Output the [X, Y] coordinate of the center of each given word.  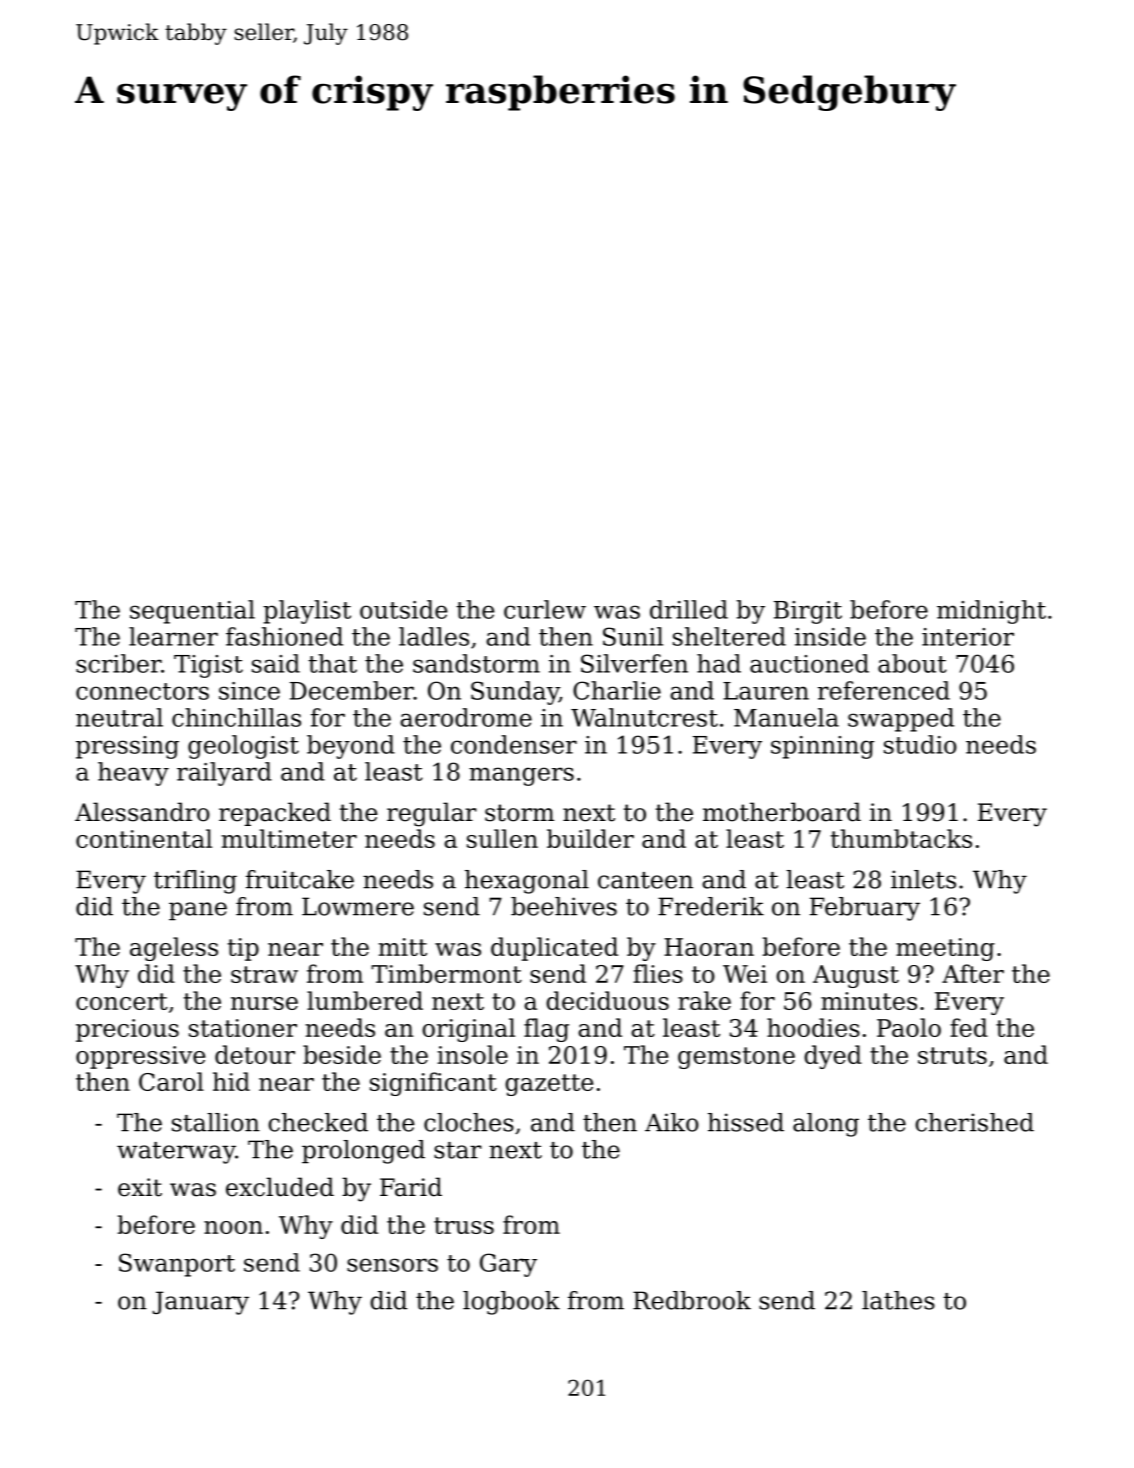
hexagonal [527, 882]
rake [704, 1000]
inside [830, 636]
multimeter [289, 838]
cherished [974, 1122]
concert [122, 1001]
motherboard [782, 812]
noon [233, 1227]
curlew [545, 609]
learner [173, 636]
